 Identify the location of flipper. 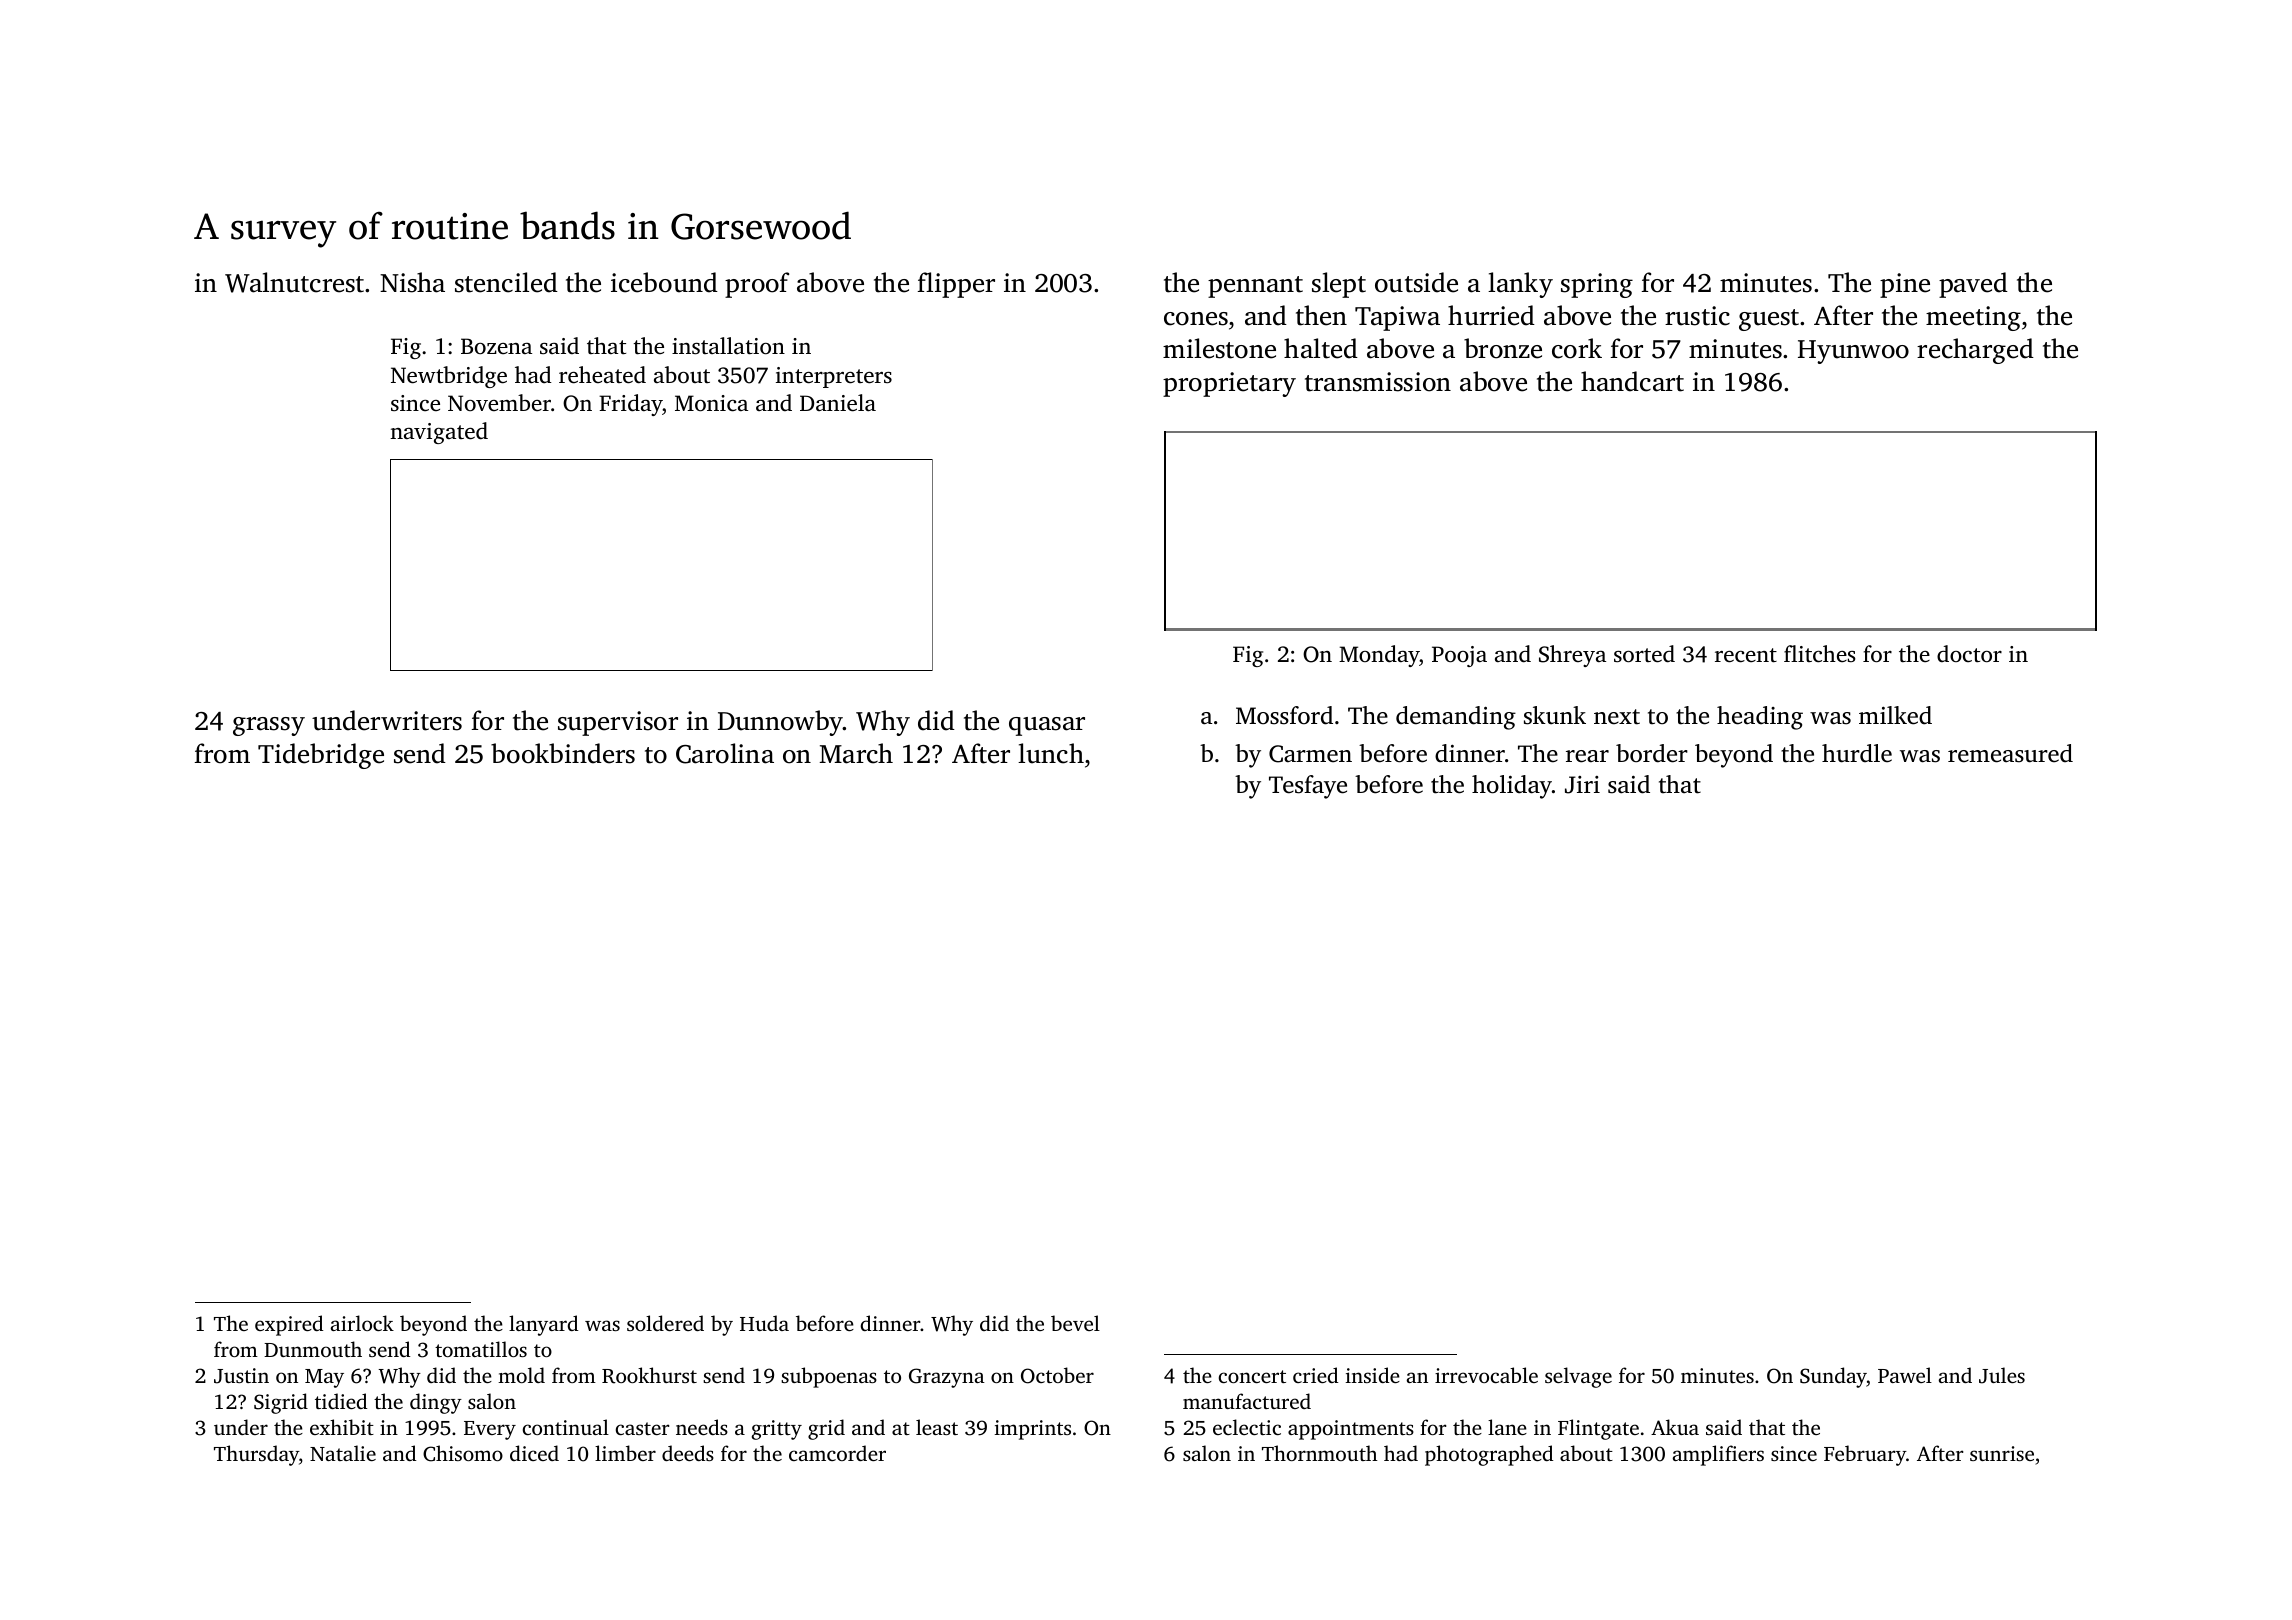
(956, 285).
